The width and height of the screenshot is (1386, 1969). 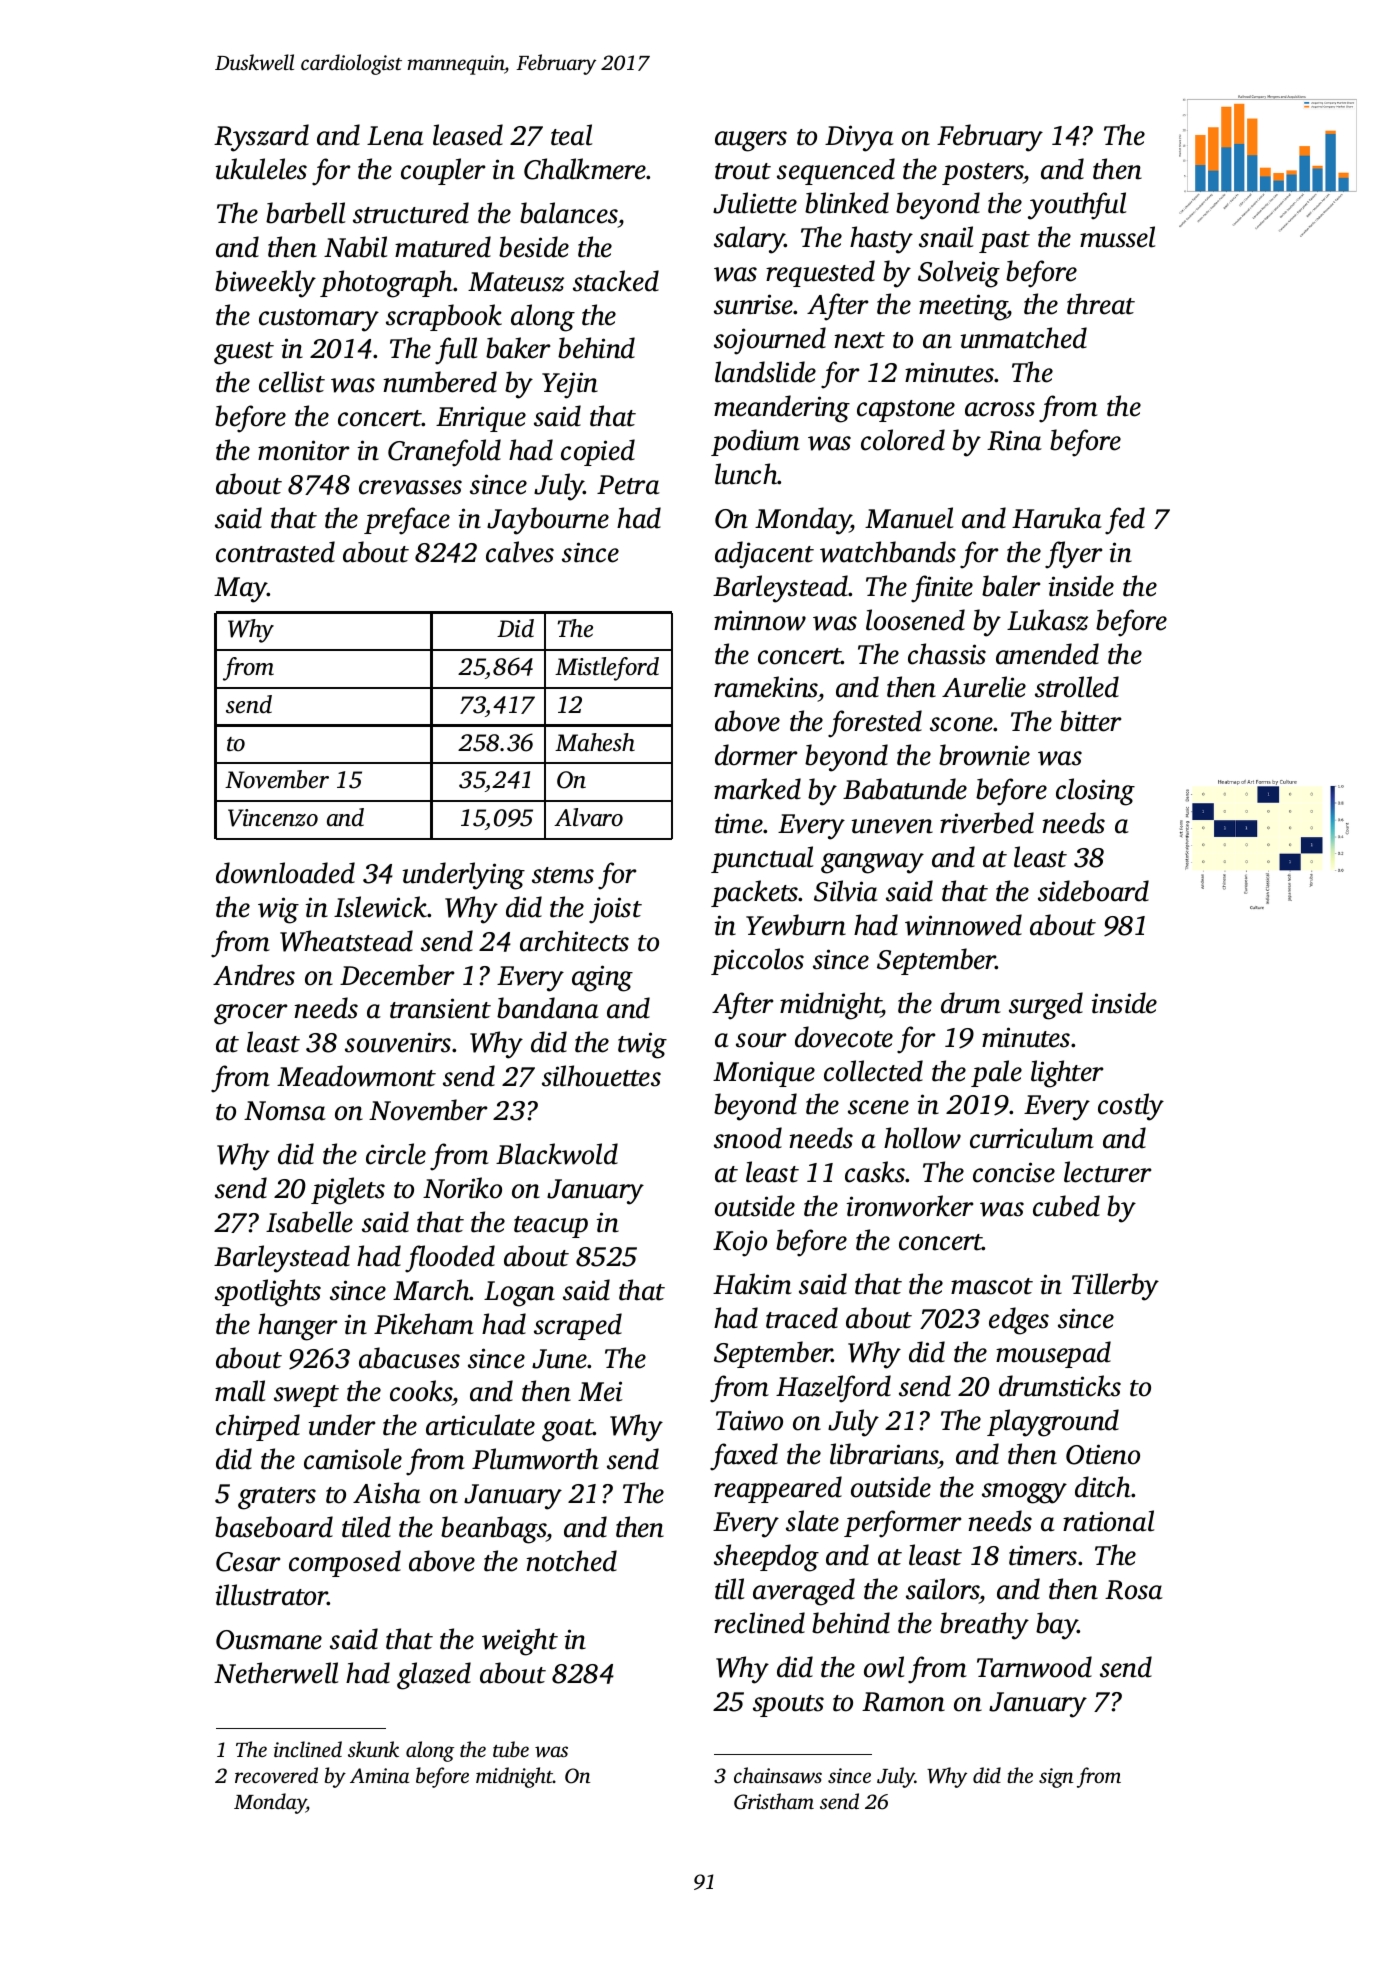 I want to click on recovered, so click(x=276, y=1775).
